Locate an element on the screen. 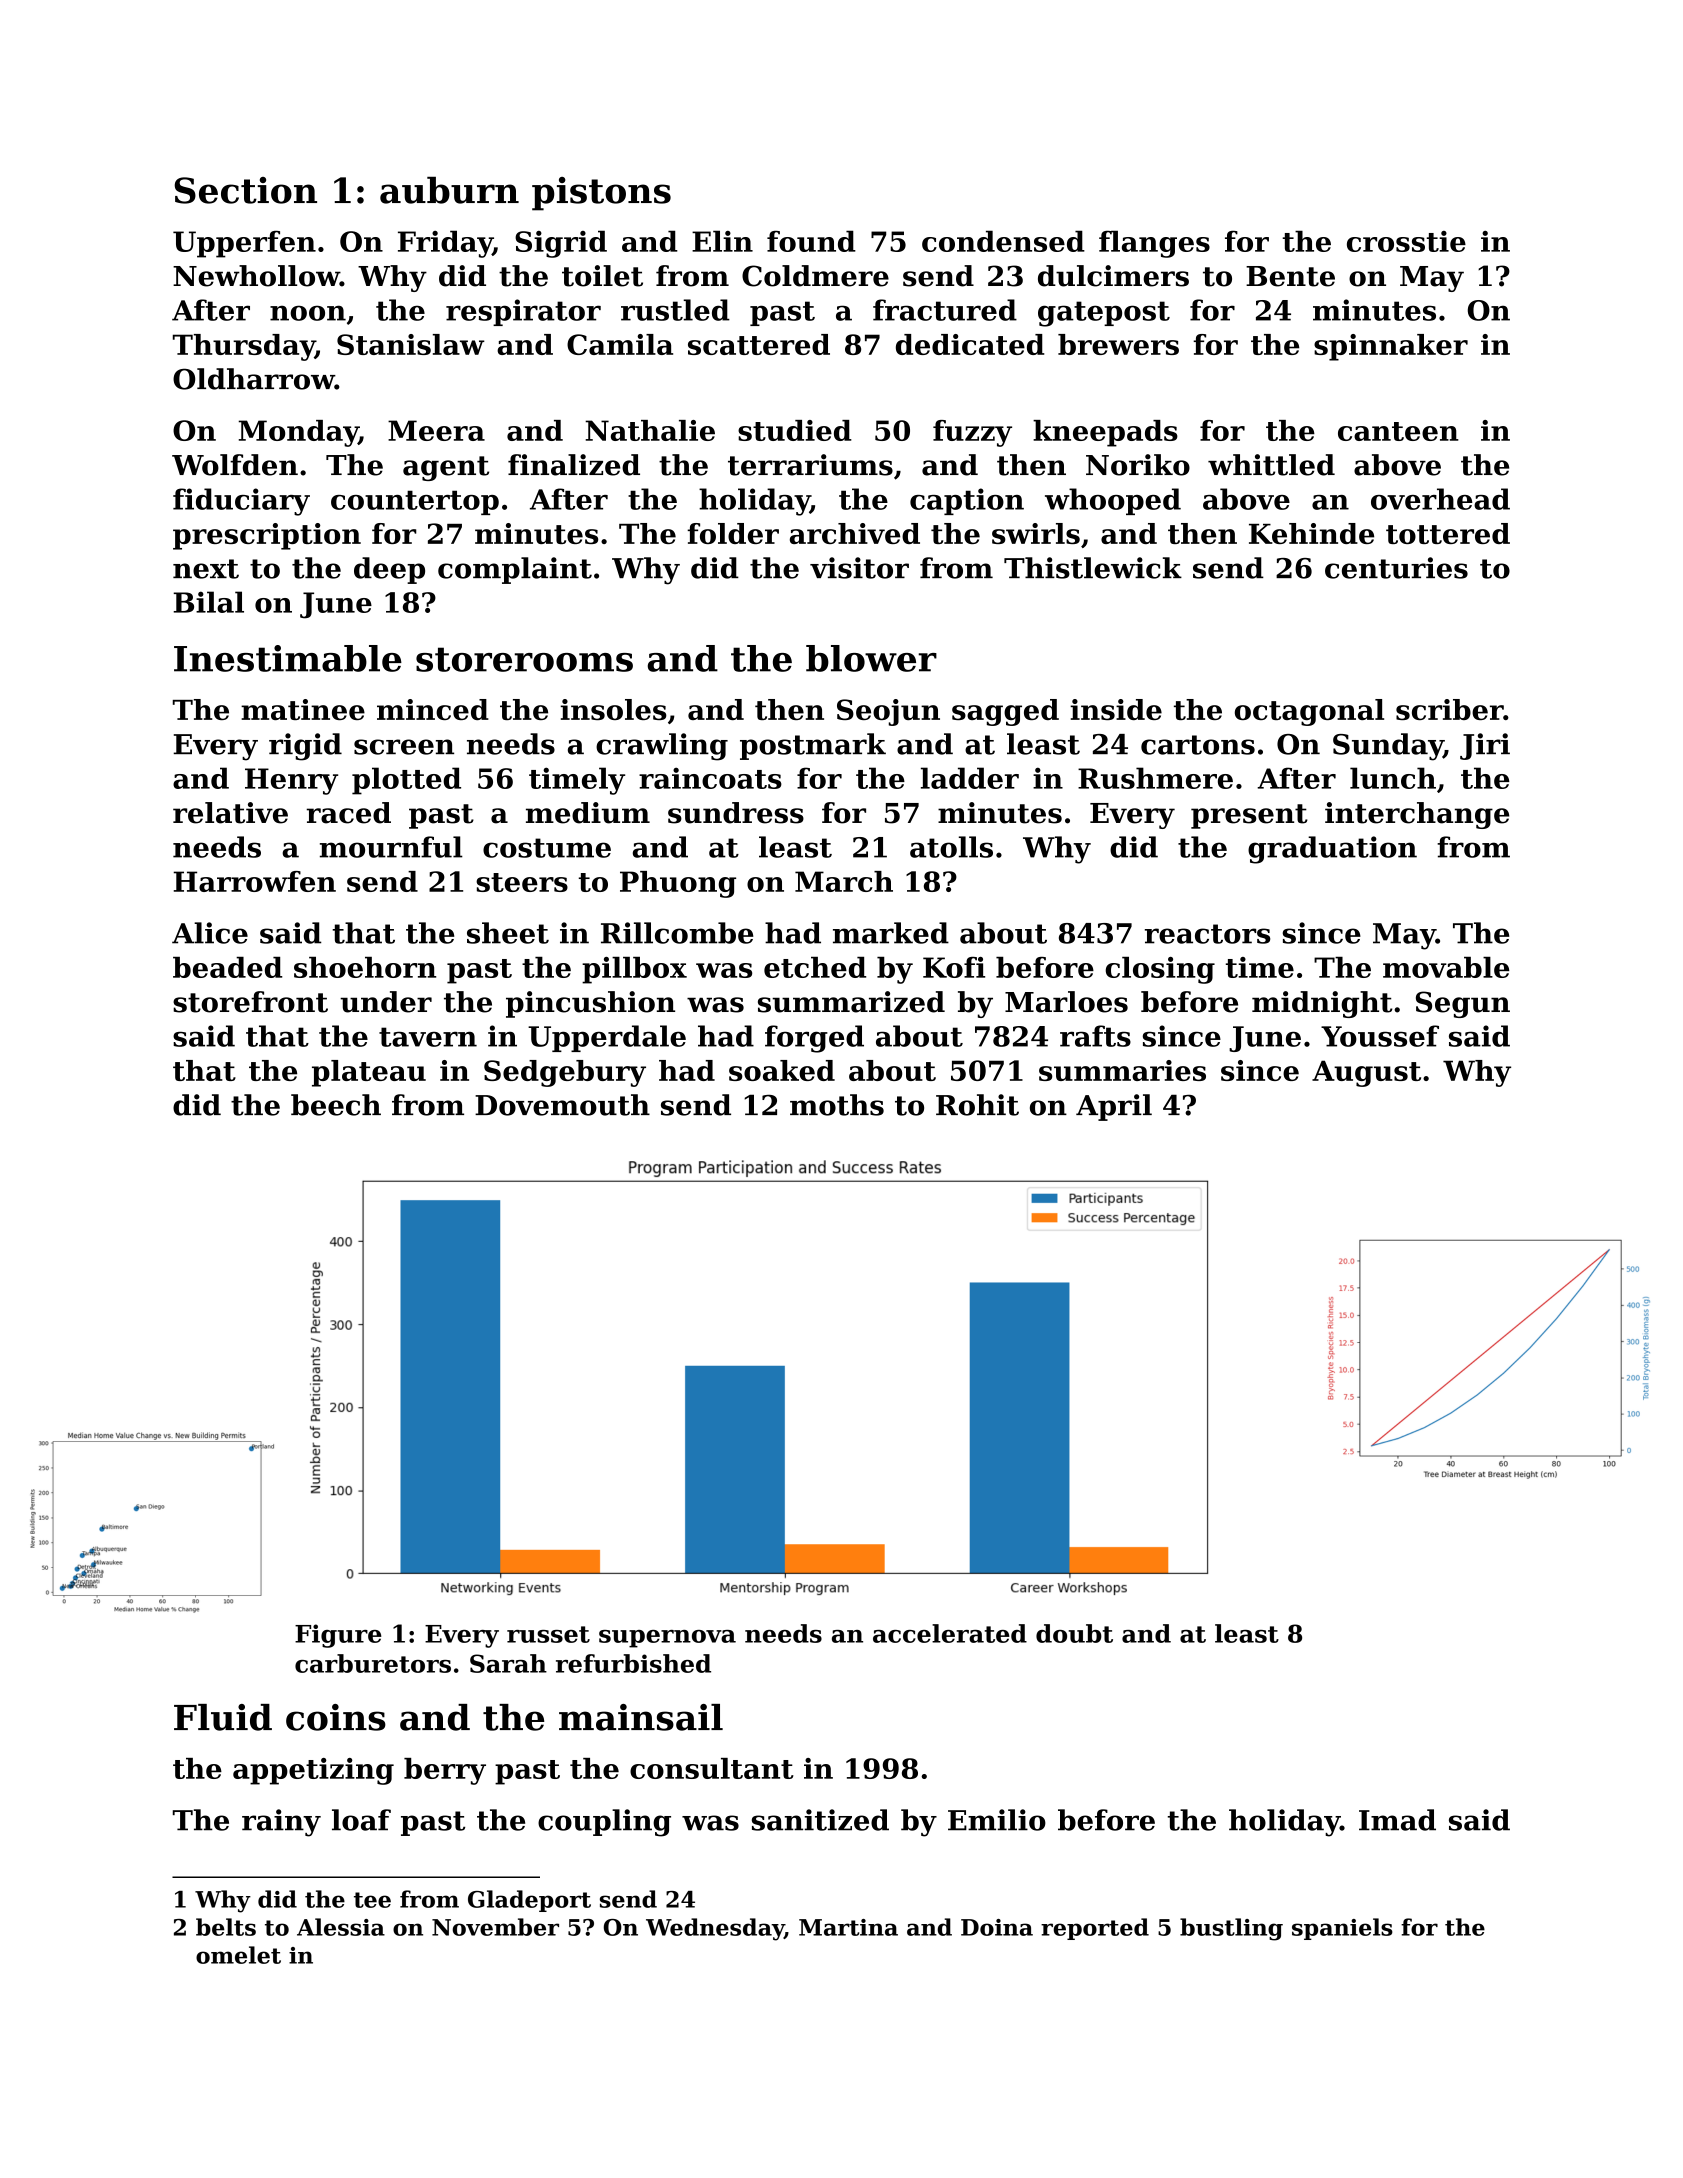 This screenshot has height=2178, width=1683. Section is located at coordinates (245, 190).
